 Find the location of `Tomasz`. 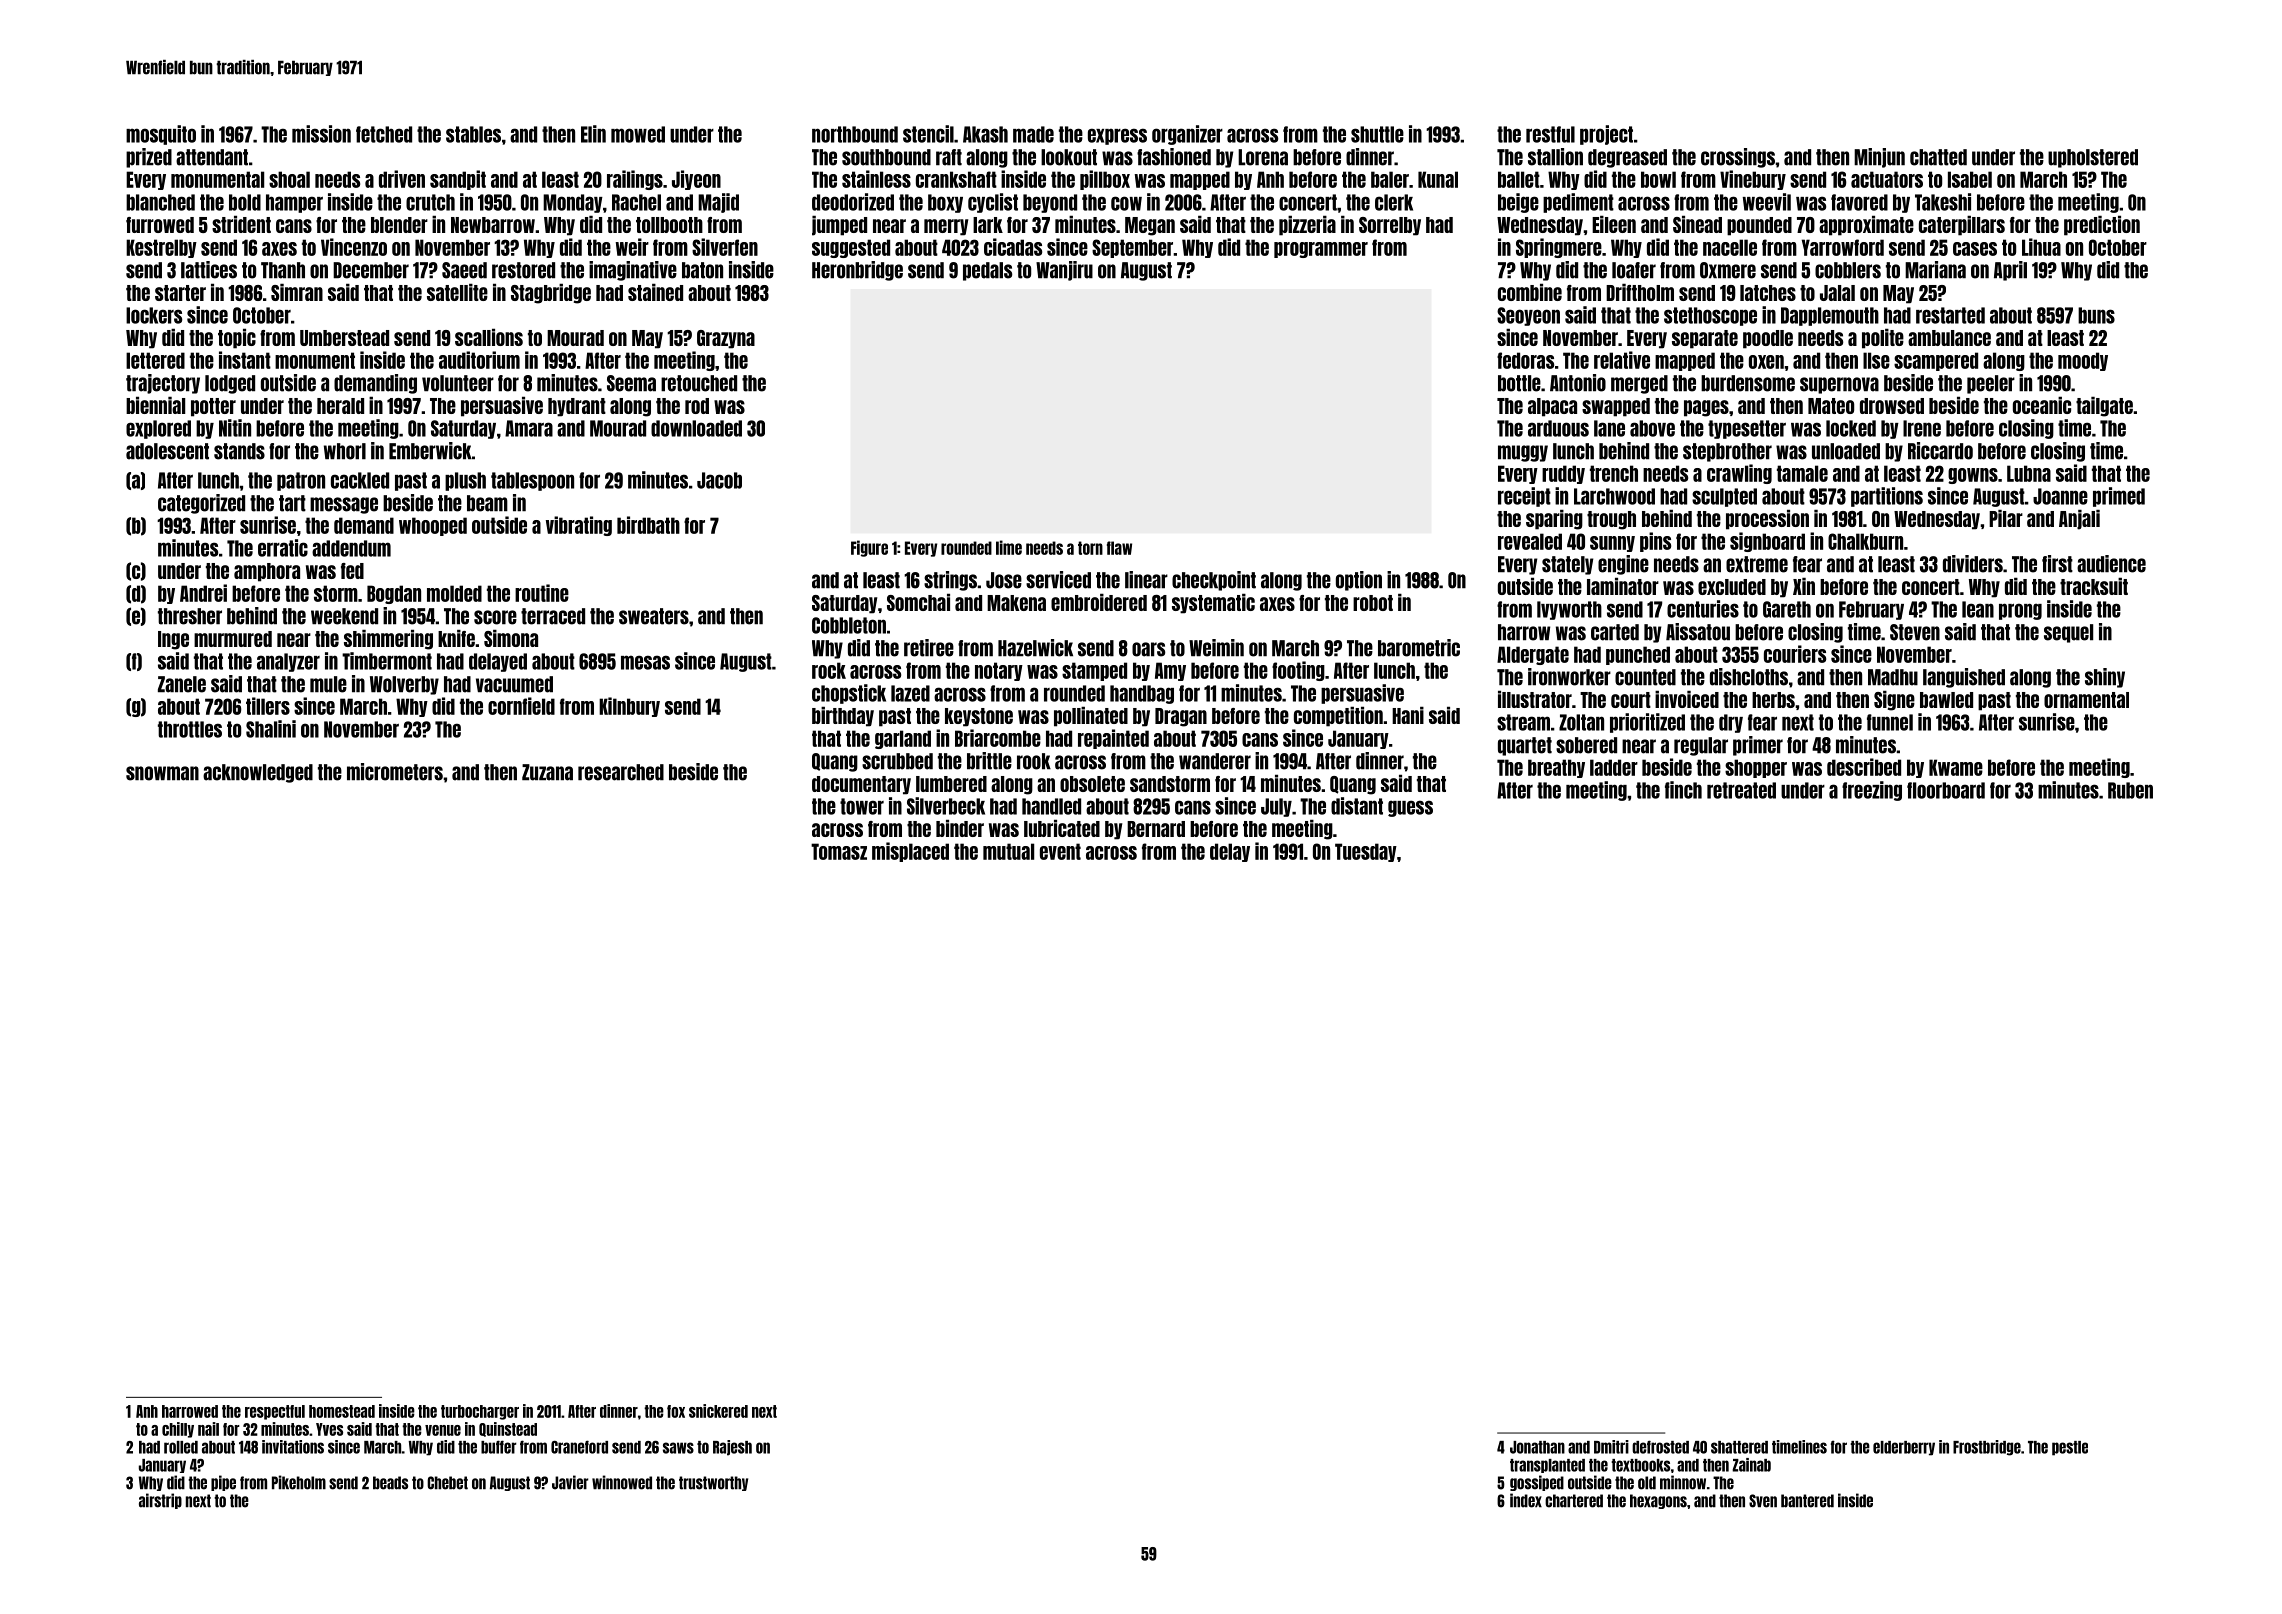

Tomasz is located at coordinates (839, 851).
